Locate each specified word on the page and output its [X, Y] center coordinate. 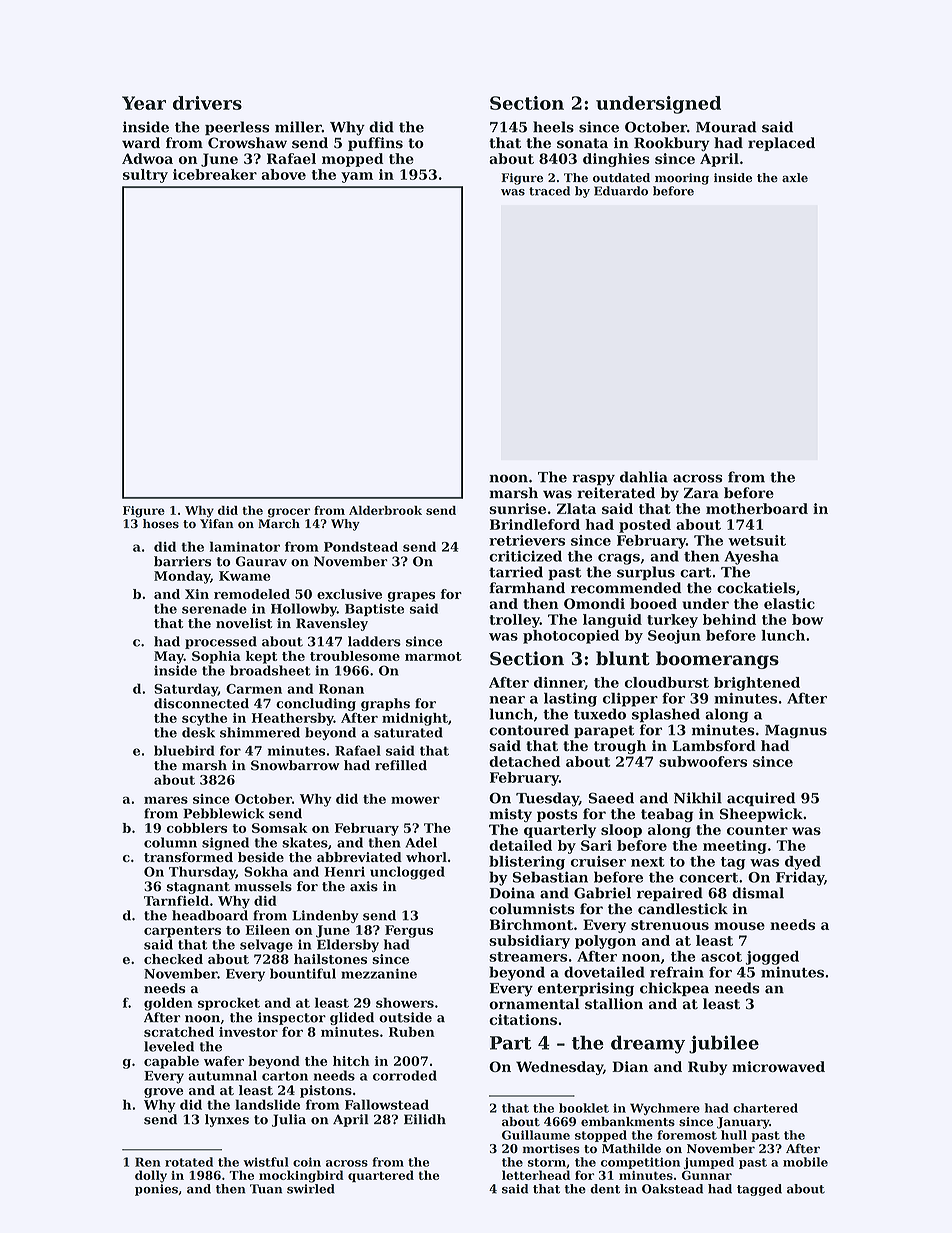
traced [549, 191]
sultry [145, 176]
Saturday [186, 690]
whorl [426, 857]
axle [795, 178]
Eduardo [621, 191]
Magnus [796, 732]
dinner [559, 683]
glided [352, 1018]
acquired [761, 799]
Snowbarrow [295, 765]
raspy [593, 480]
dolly [151, 1176]
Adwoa [147, 158]
